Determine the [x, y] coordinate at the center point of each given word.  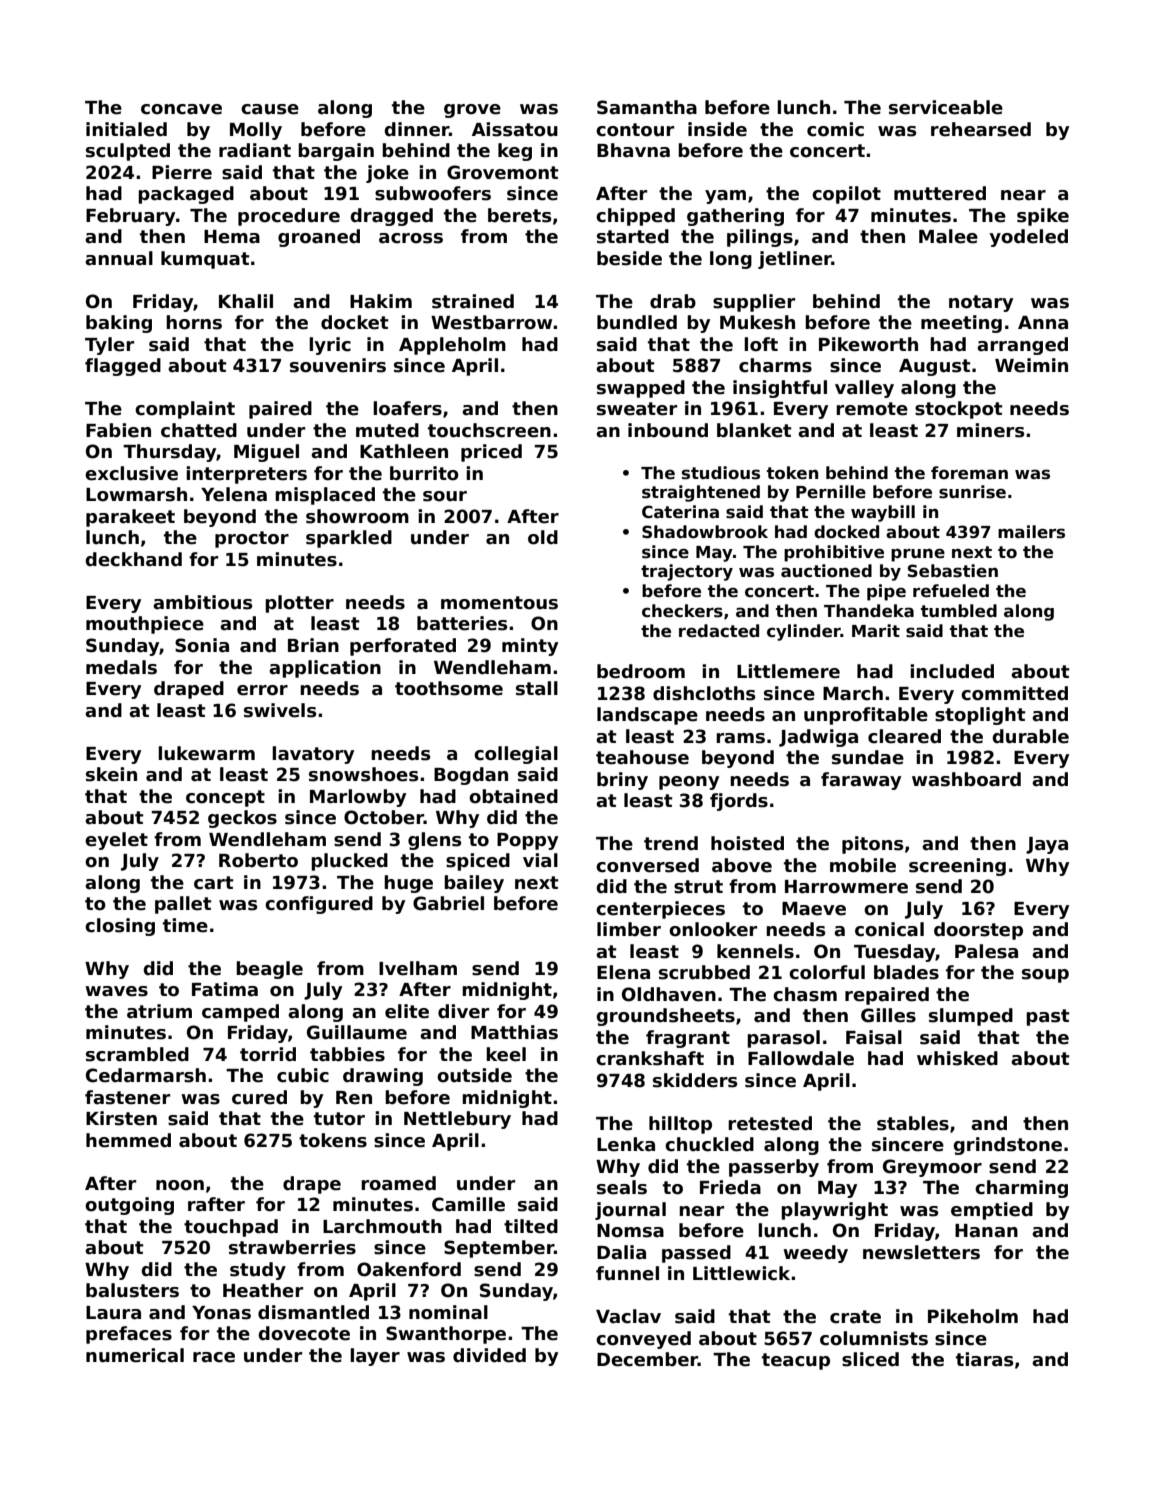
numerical [135, 1355]
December [647, 1359]
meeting [961, 324]
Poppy [527, 841]
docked [846, 532]
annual [119, 258]
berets [519, 215]
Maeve [814, 909]
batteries [462, 623]
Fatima [225, 989]
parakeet [130, 518]
